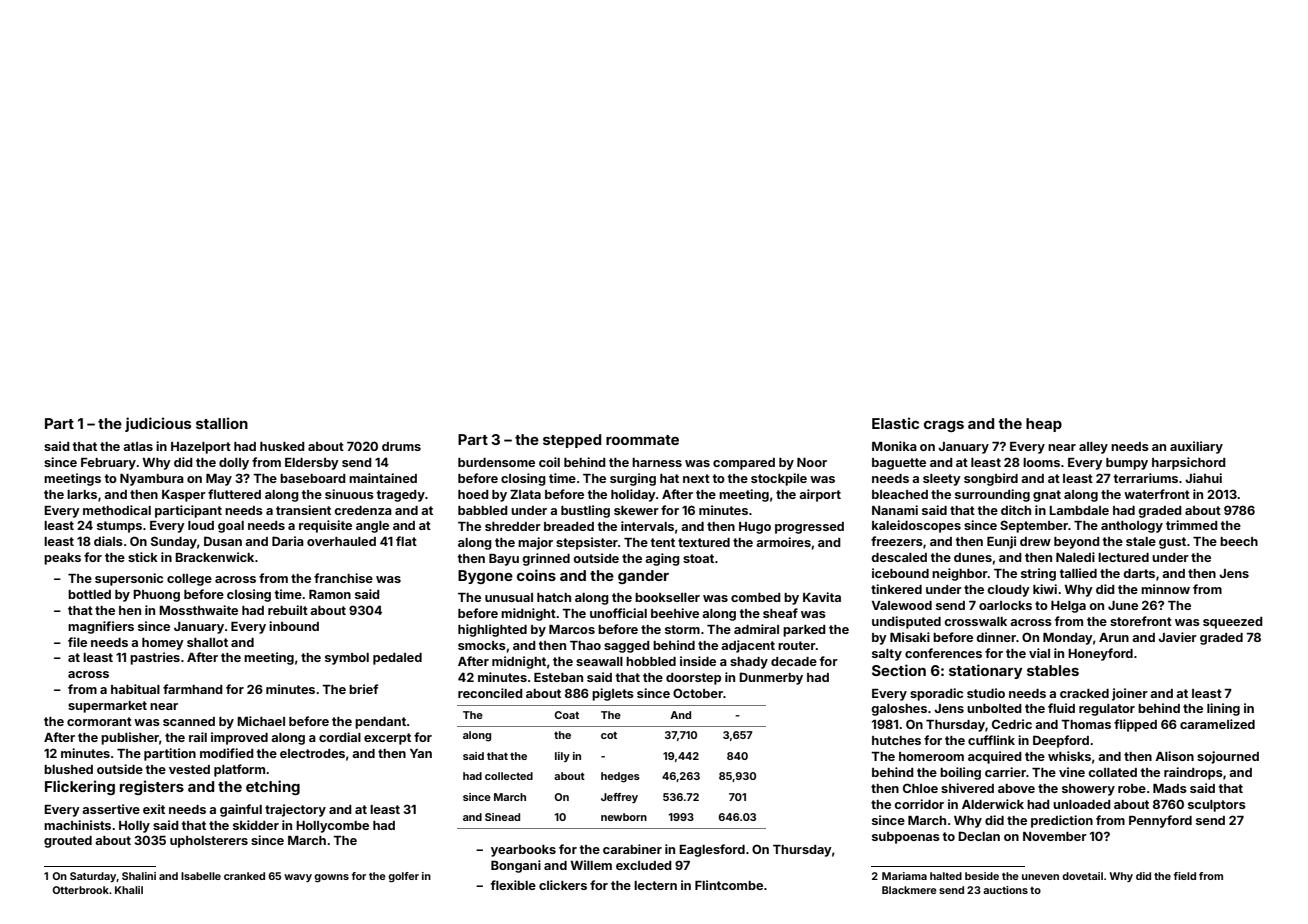  What do you see at coordinates (1100, 654) in the document?
I see `Honeyford` at bounding box center [1100, 654].
